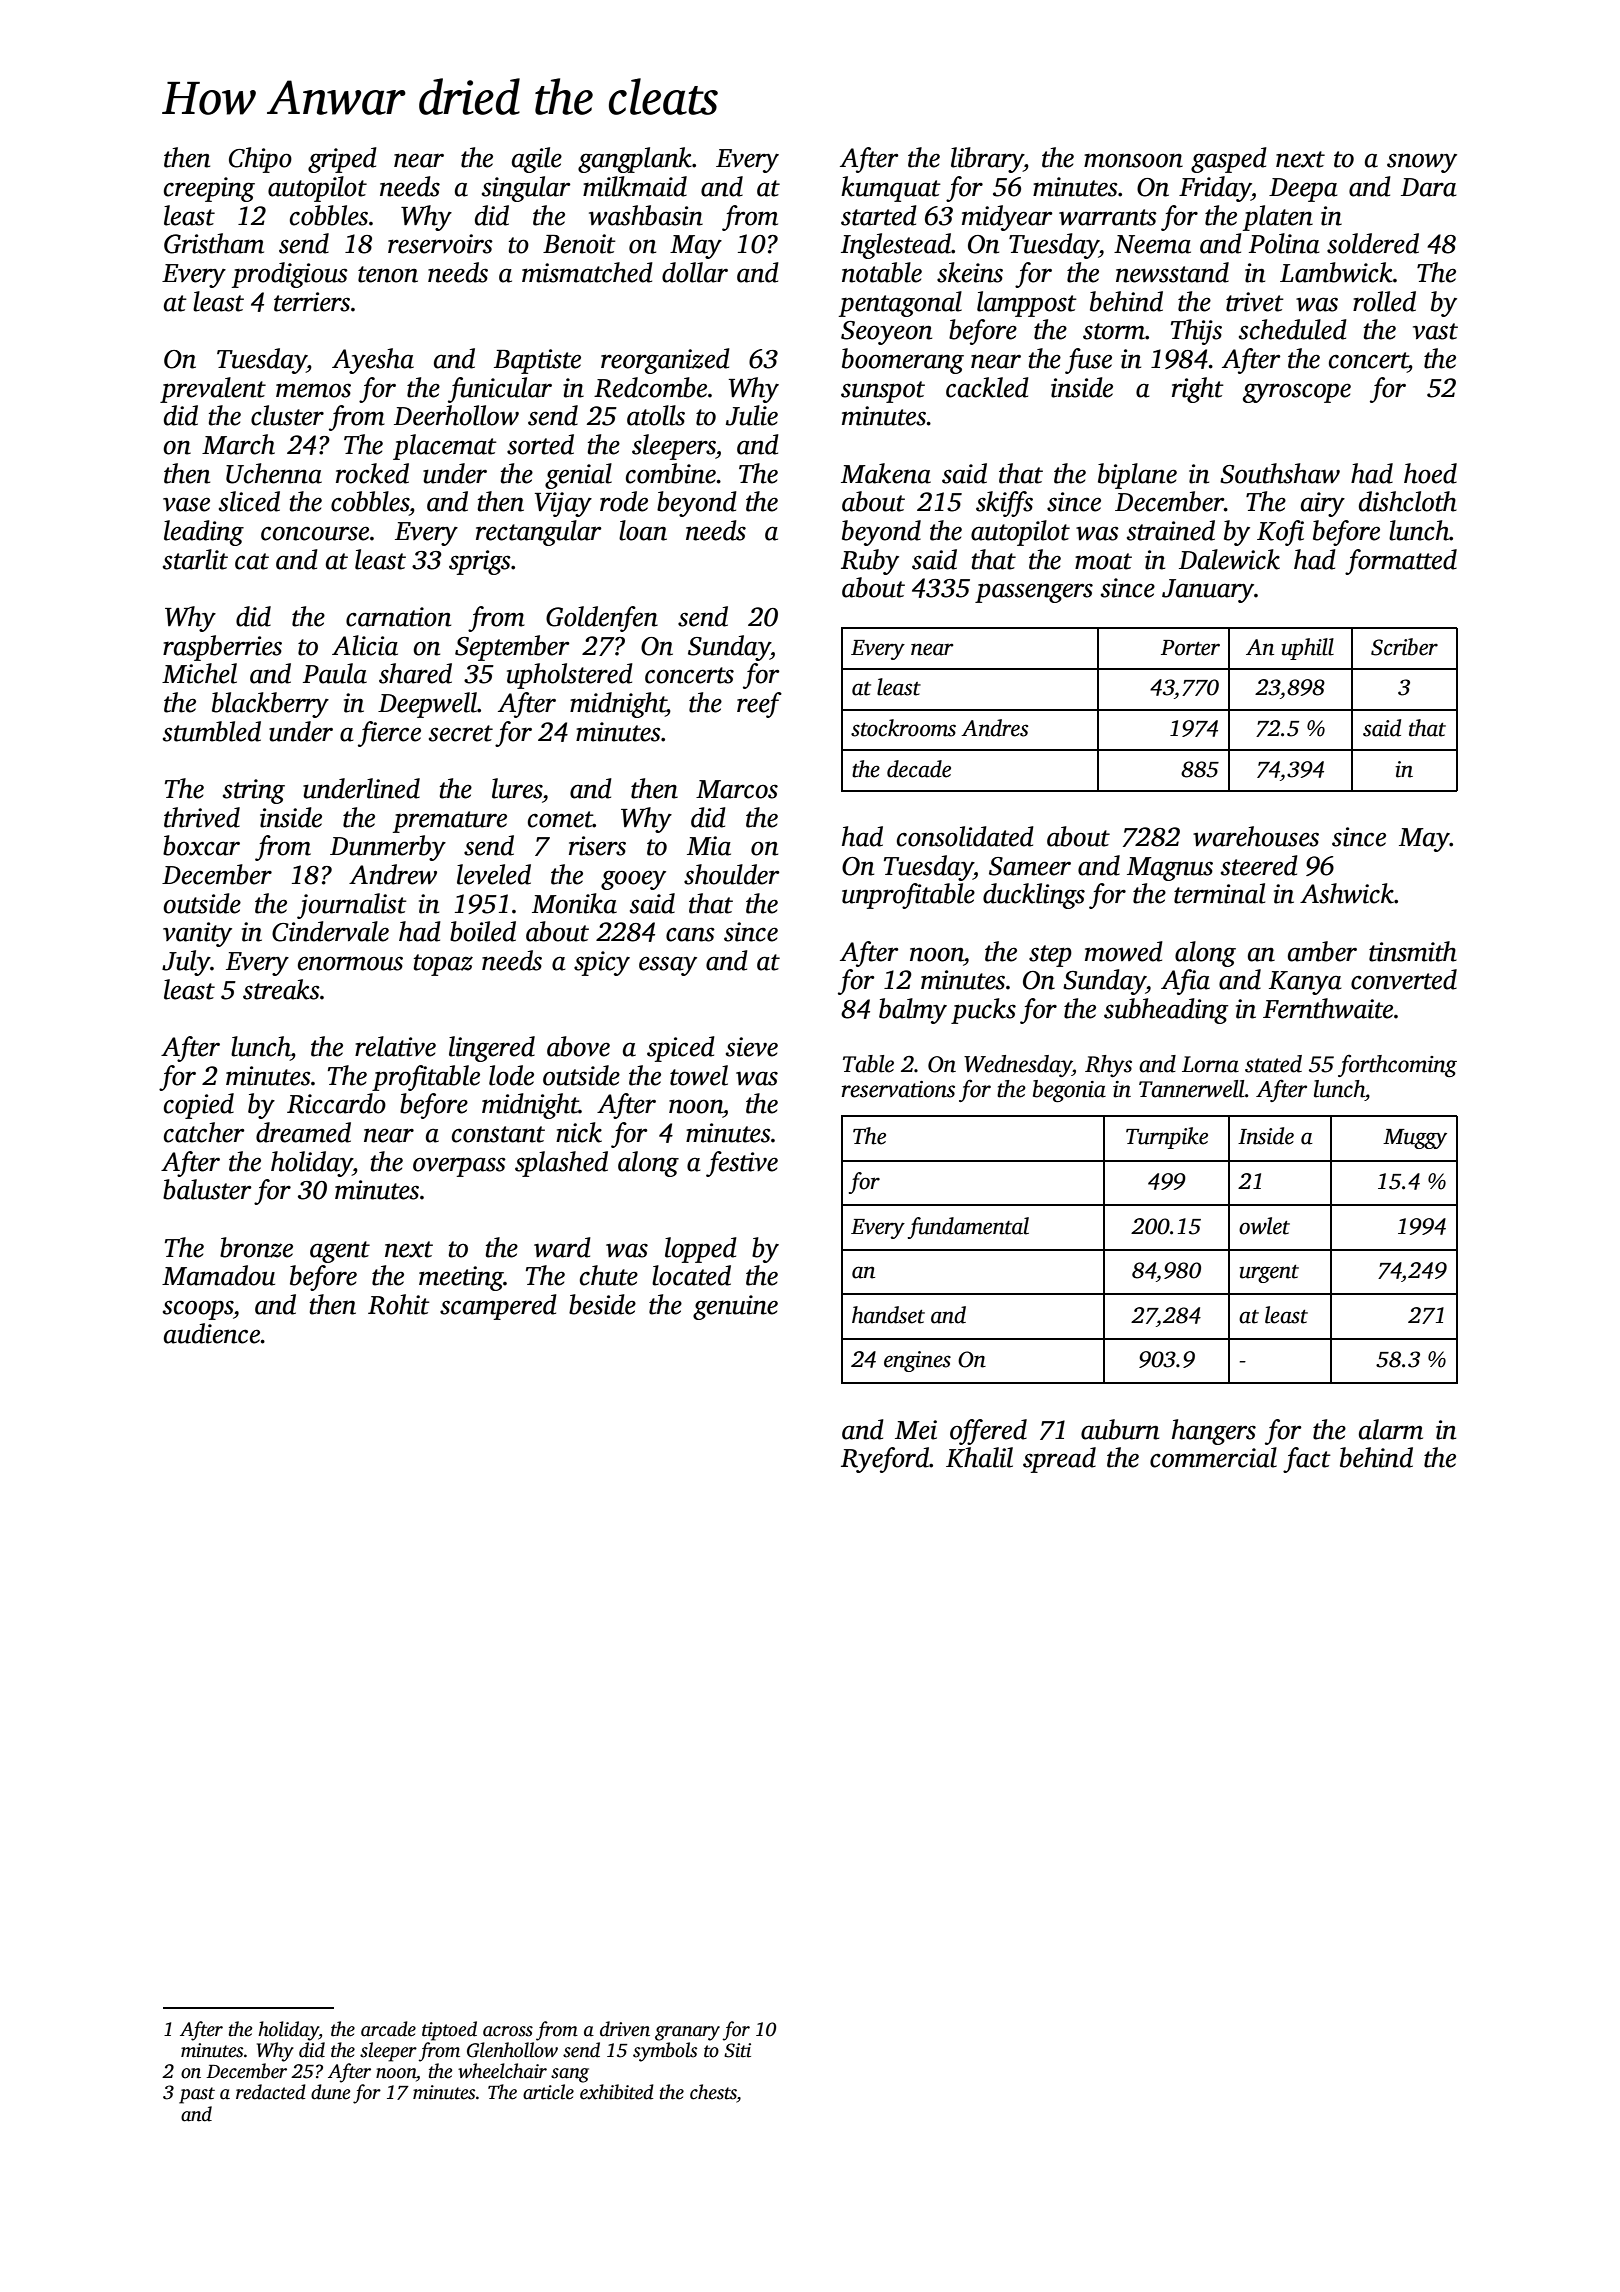  Describe the element at coordinates (449, 2031) in the image. I see `tiptoed` at that location.
